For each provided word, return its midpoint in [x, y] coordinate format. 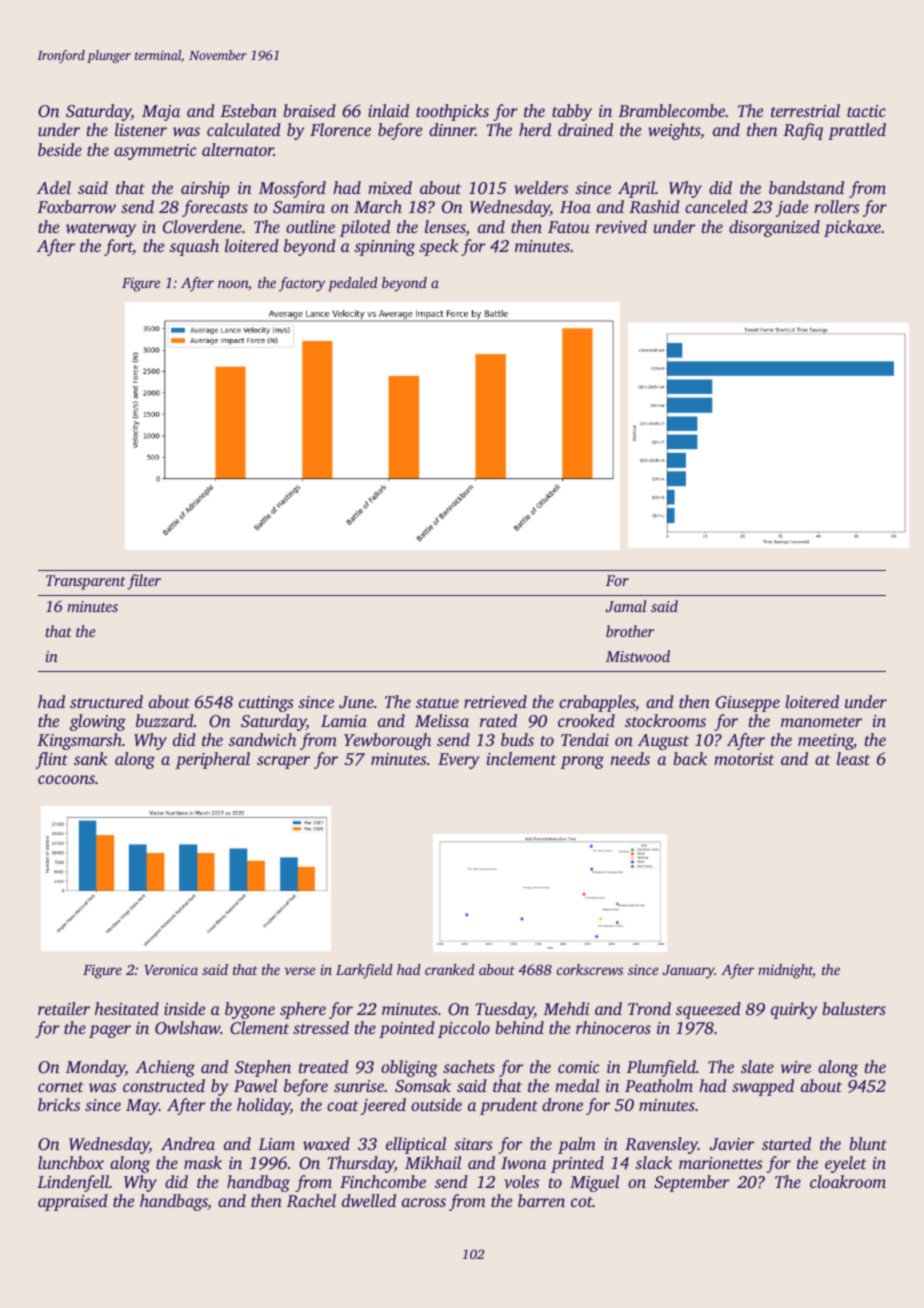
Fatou [568, 227]
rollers [836, 206]
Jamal [626, 606]
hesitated [127, 1008]
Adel [54, 187]
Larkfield [364, 971]
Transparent [85, 582]
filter [144, 582]
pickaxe [852, 228]
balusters [854, 1008]
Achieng [165, 1068]
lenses [445, 228]
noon [233, 285]
